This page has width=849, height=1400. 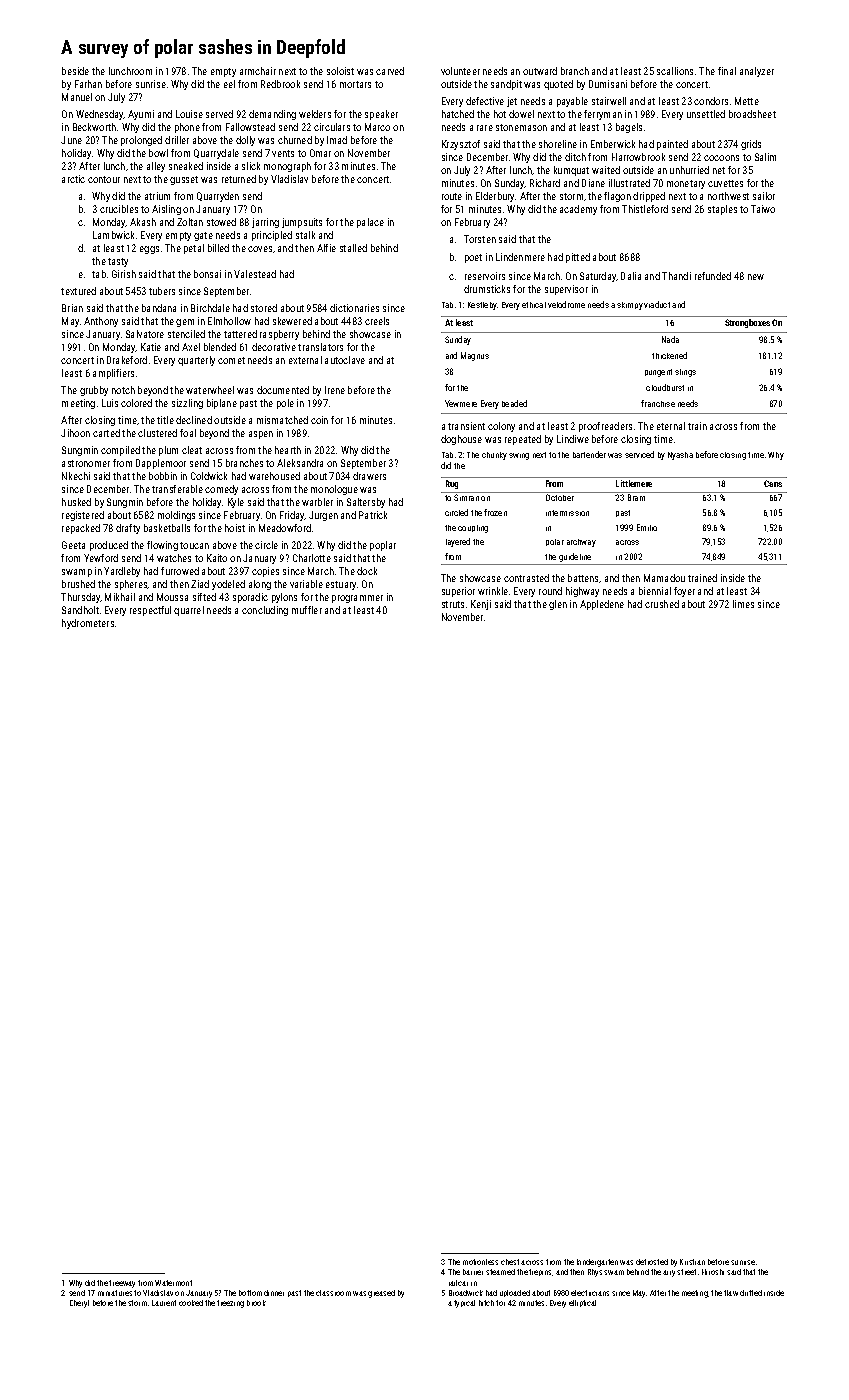 What do you see at coordinates (307, 610) in the page?
I see `muffler` at bounding box center [307, 610].
